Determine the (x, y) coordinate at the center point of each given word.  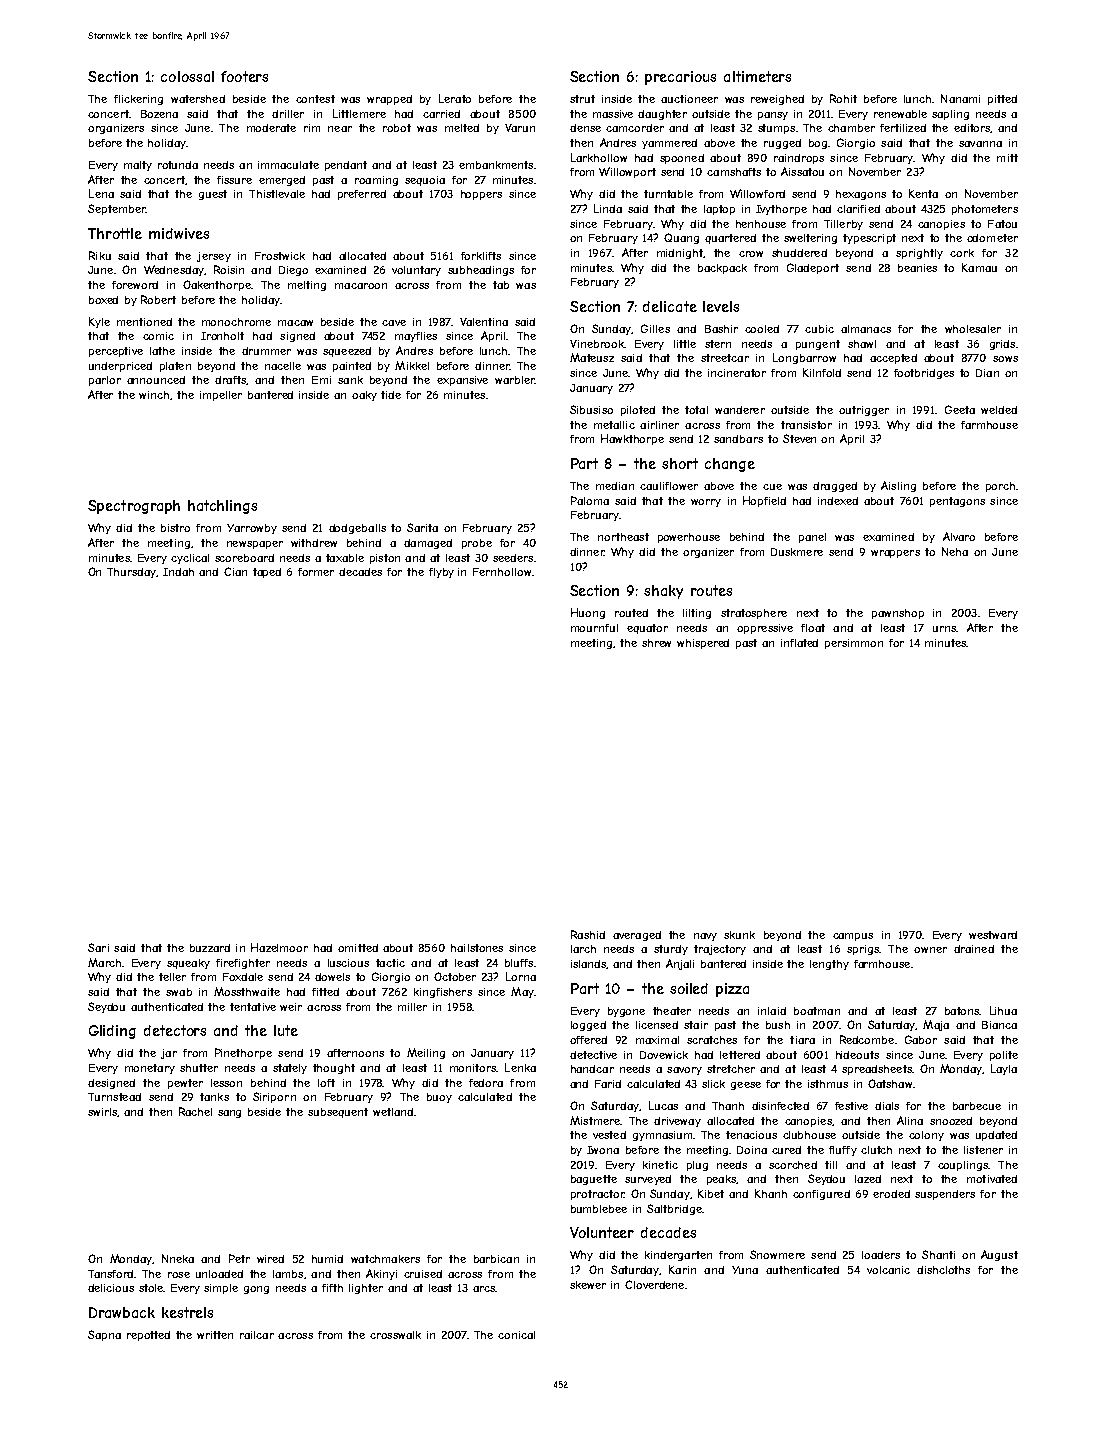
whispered (703, 644)
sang (229, 1114)
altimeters (757, 76)
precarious (680, 78)
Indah (178, 572)
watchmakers (385, 1259)
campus (853, 937)
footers (244, 76)
